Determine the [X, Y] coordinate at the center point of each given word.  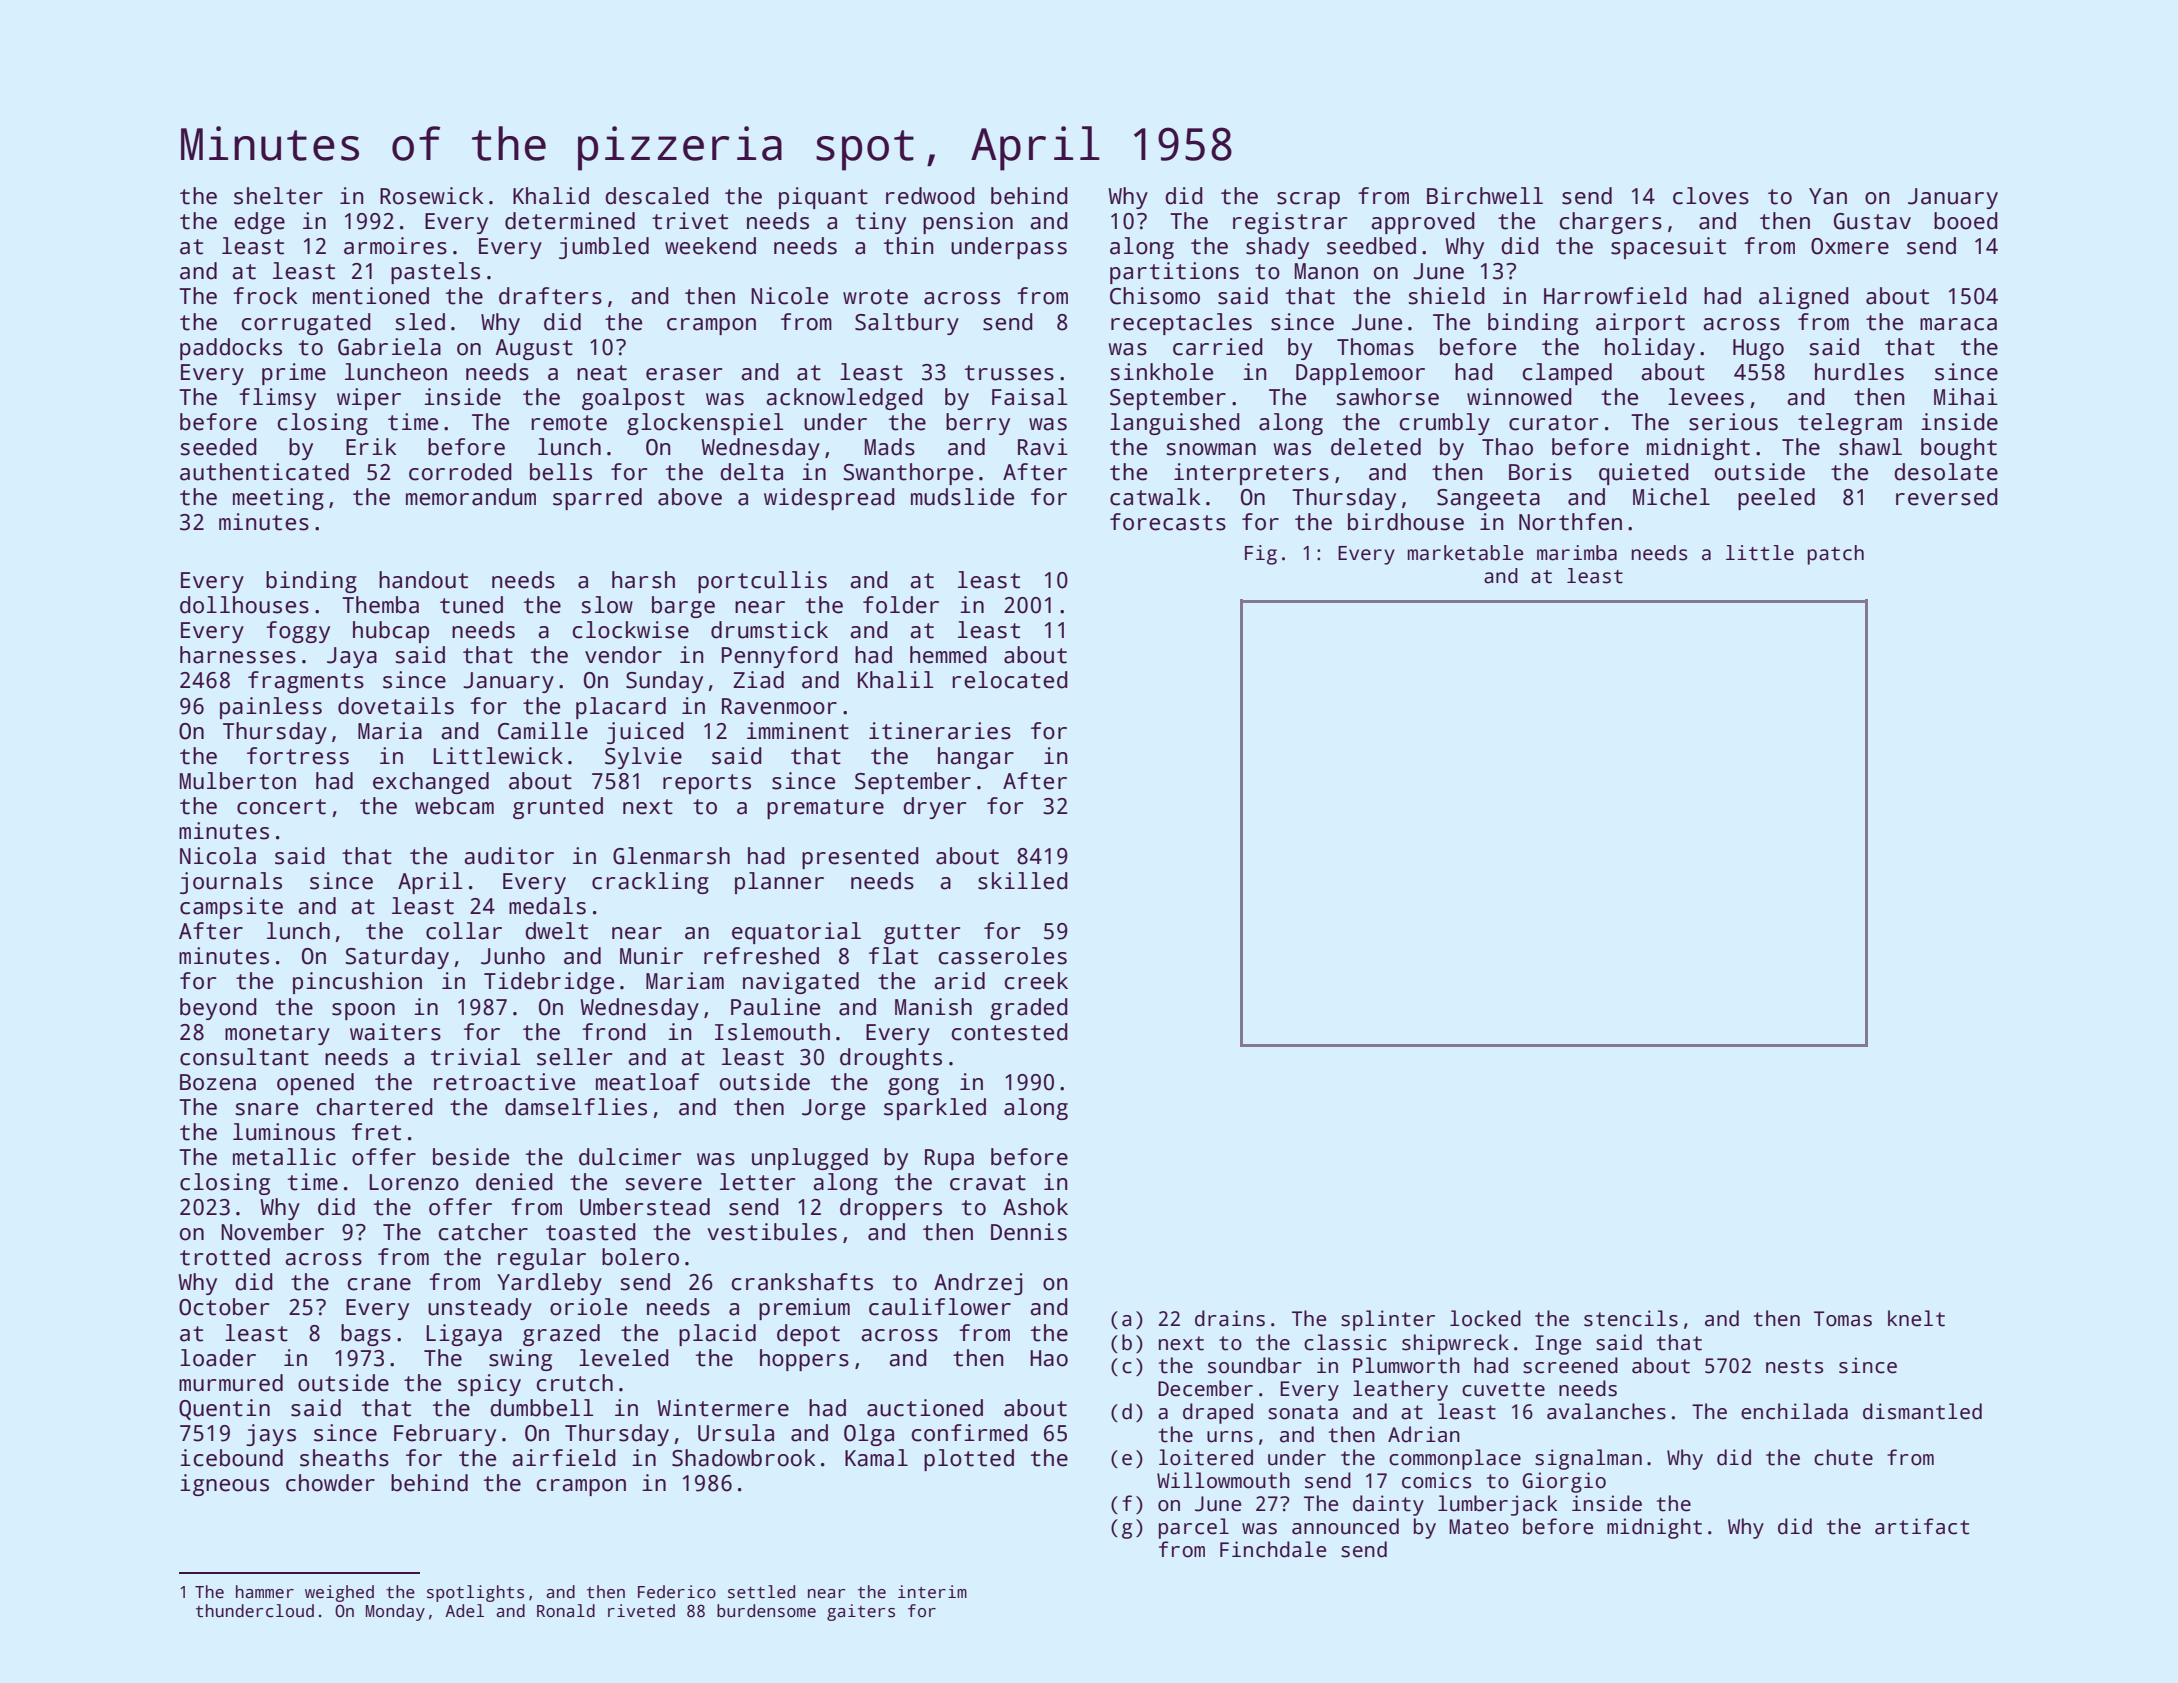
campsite [231, 908]
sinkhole [1161, 372]
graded [1029, 1009]
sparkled [935, 1109]
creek [1036, 981]
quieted [1644, 474]
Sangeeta [1488, 499]
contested [1009, 1032]
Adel [464, 1611]
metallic [284, 1157]
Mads [890, 447]
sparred [597, 499]
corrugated [306, 324]
